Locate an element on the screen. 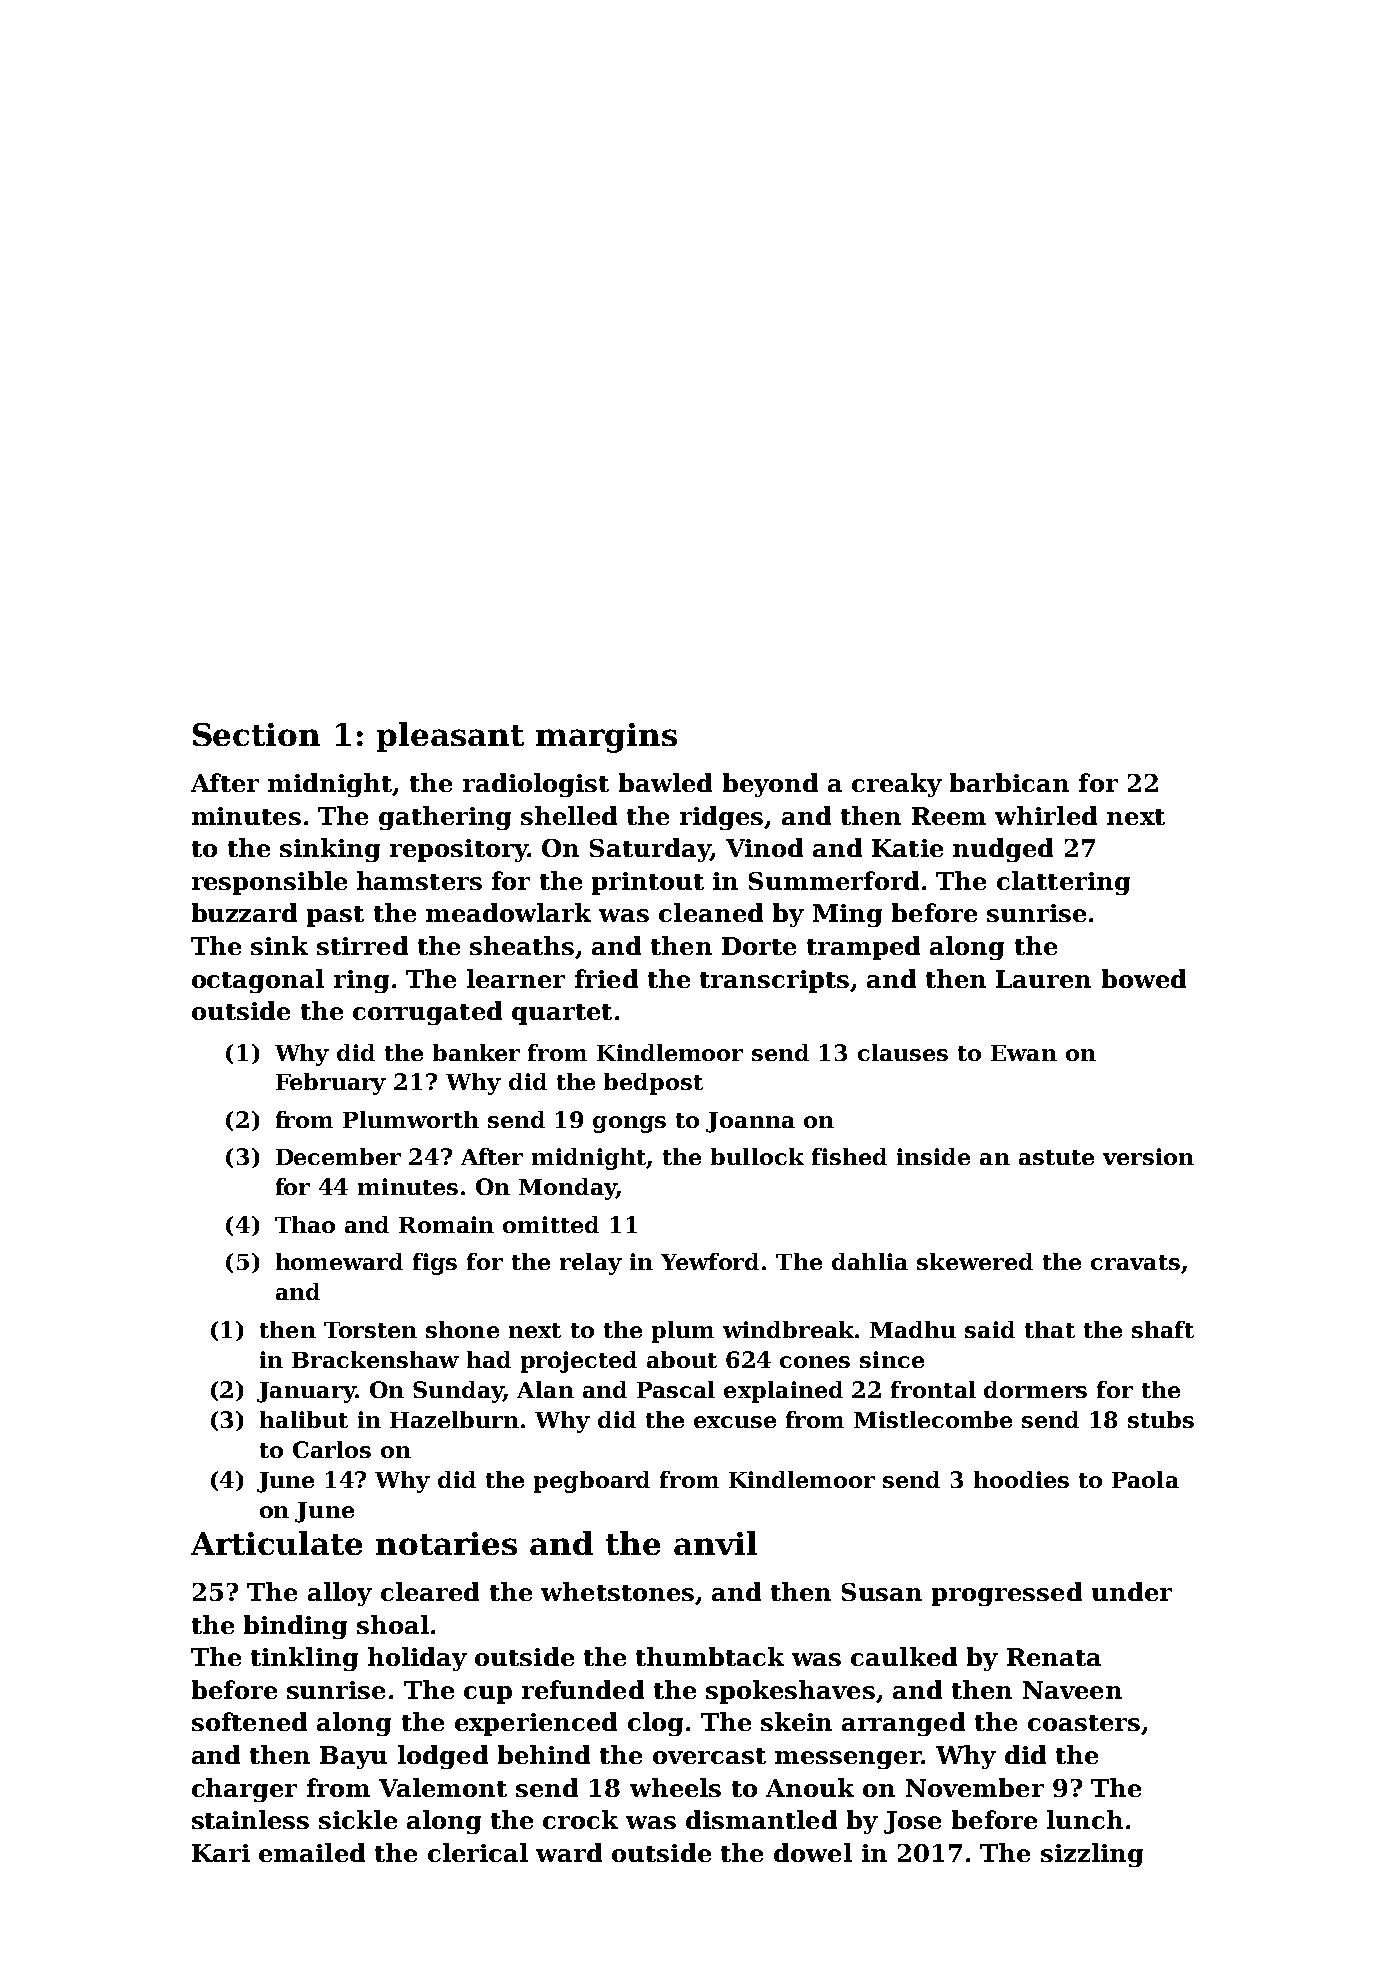 The width and height of the screenshot is (1386, 1969). whirled is located at coordinates (1046, 815).
